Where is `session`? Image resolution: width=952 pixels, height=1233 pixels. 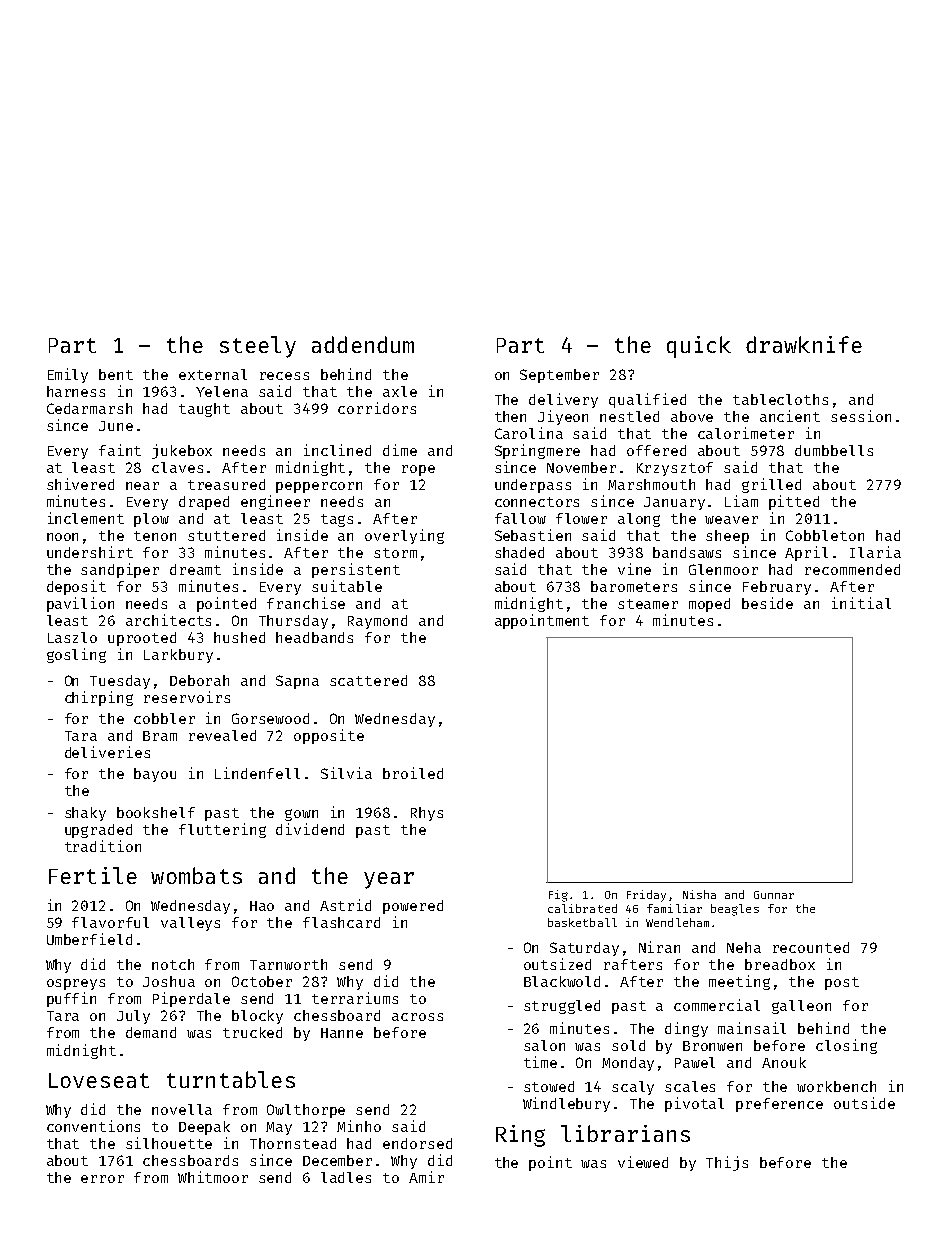
session is located at coordinates (861, 416).
